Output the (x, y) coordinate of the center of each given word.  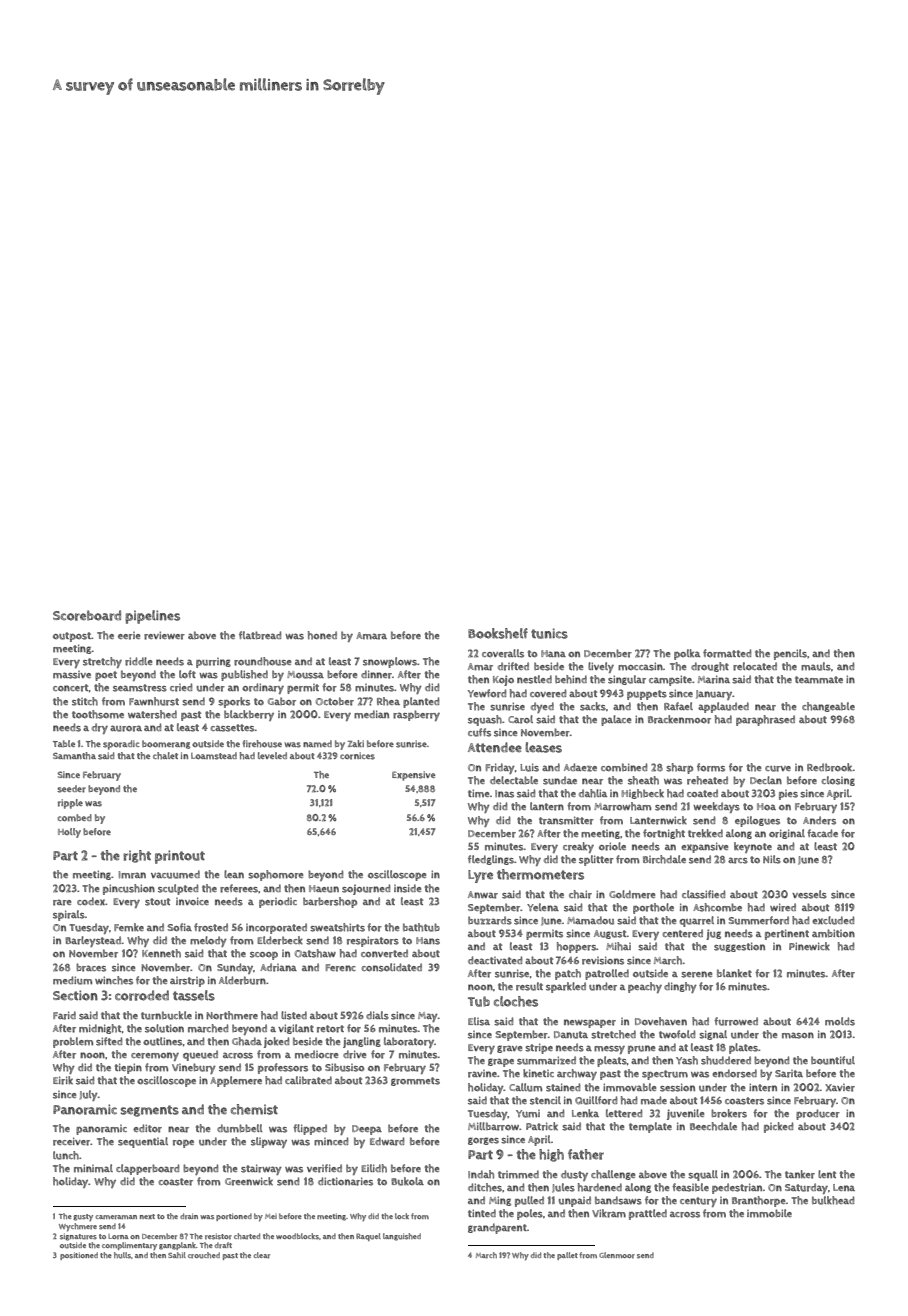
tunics (549, 633)
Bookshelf (498, 633)
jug (713, 934)
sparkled (566, 987)
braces (91, 967)
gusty (83, 1217)
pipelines (152, 617)
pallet (567, 1256)
